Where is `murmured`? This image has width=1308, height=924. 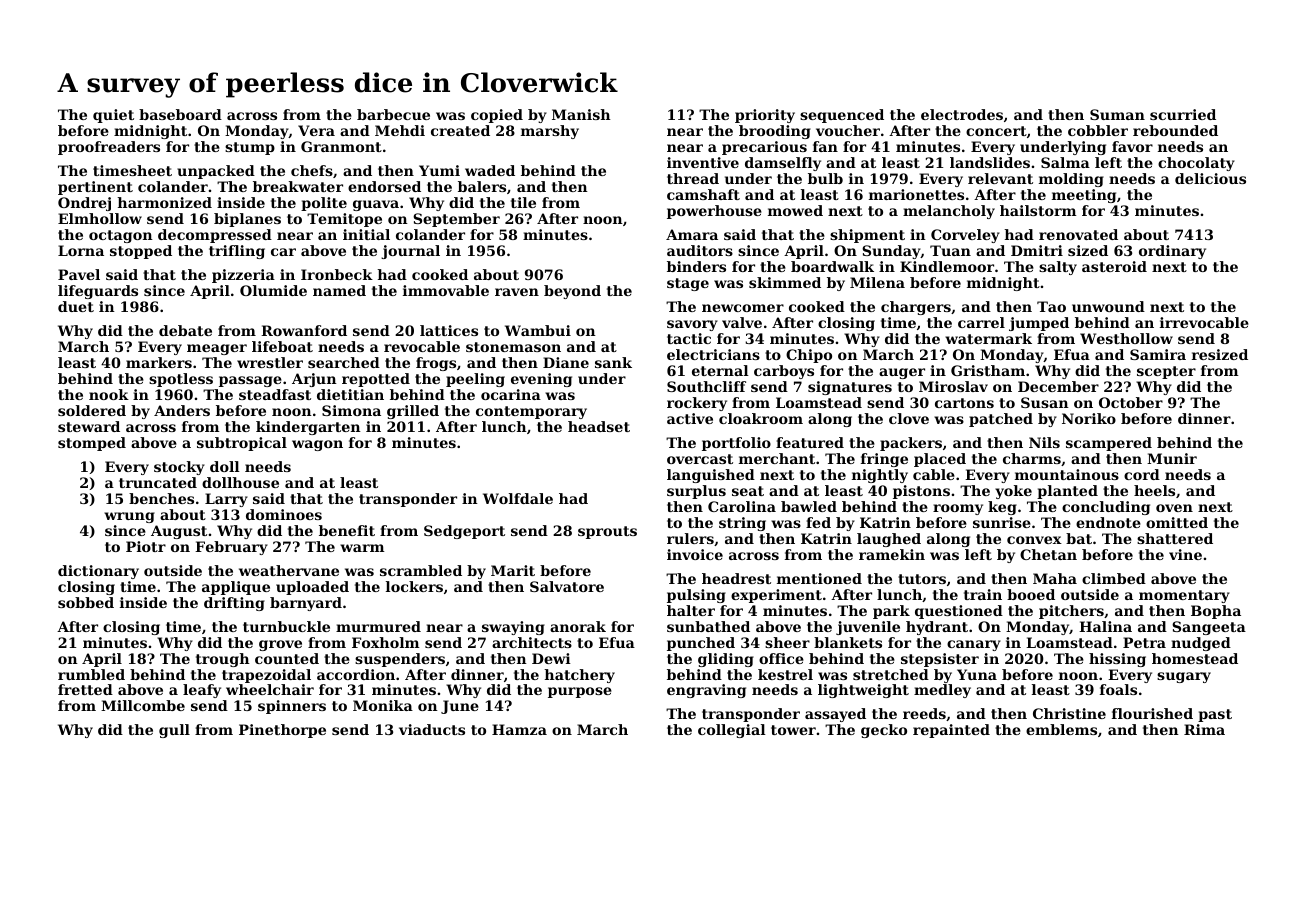
murmured is located at coordinates (378, 626).
